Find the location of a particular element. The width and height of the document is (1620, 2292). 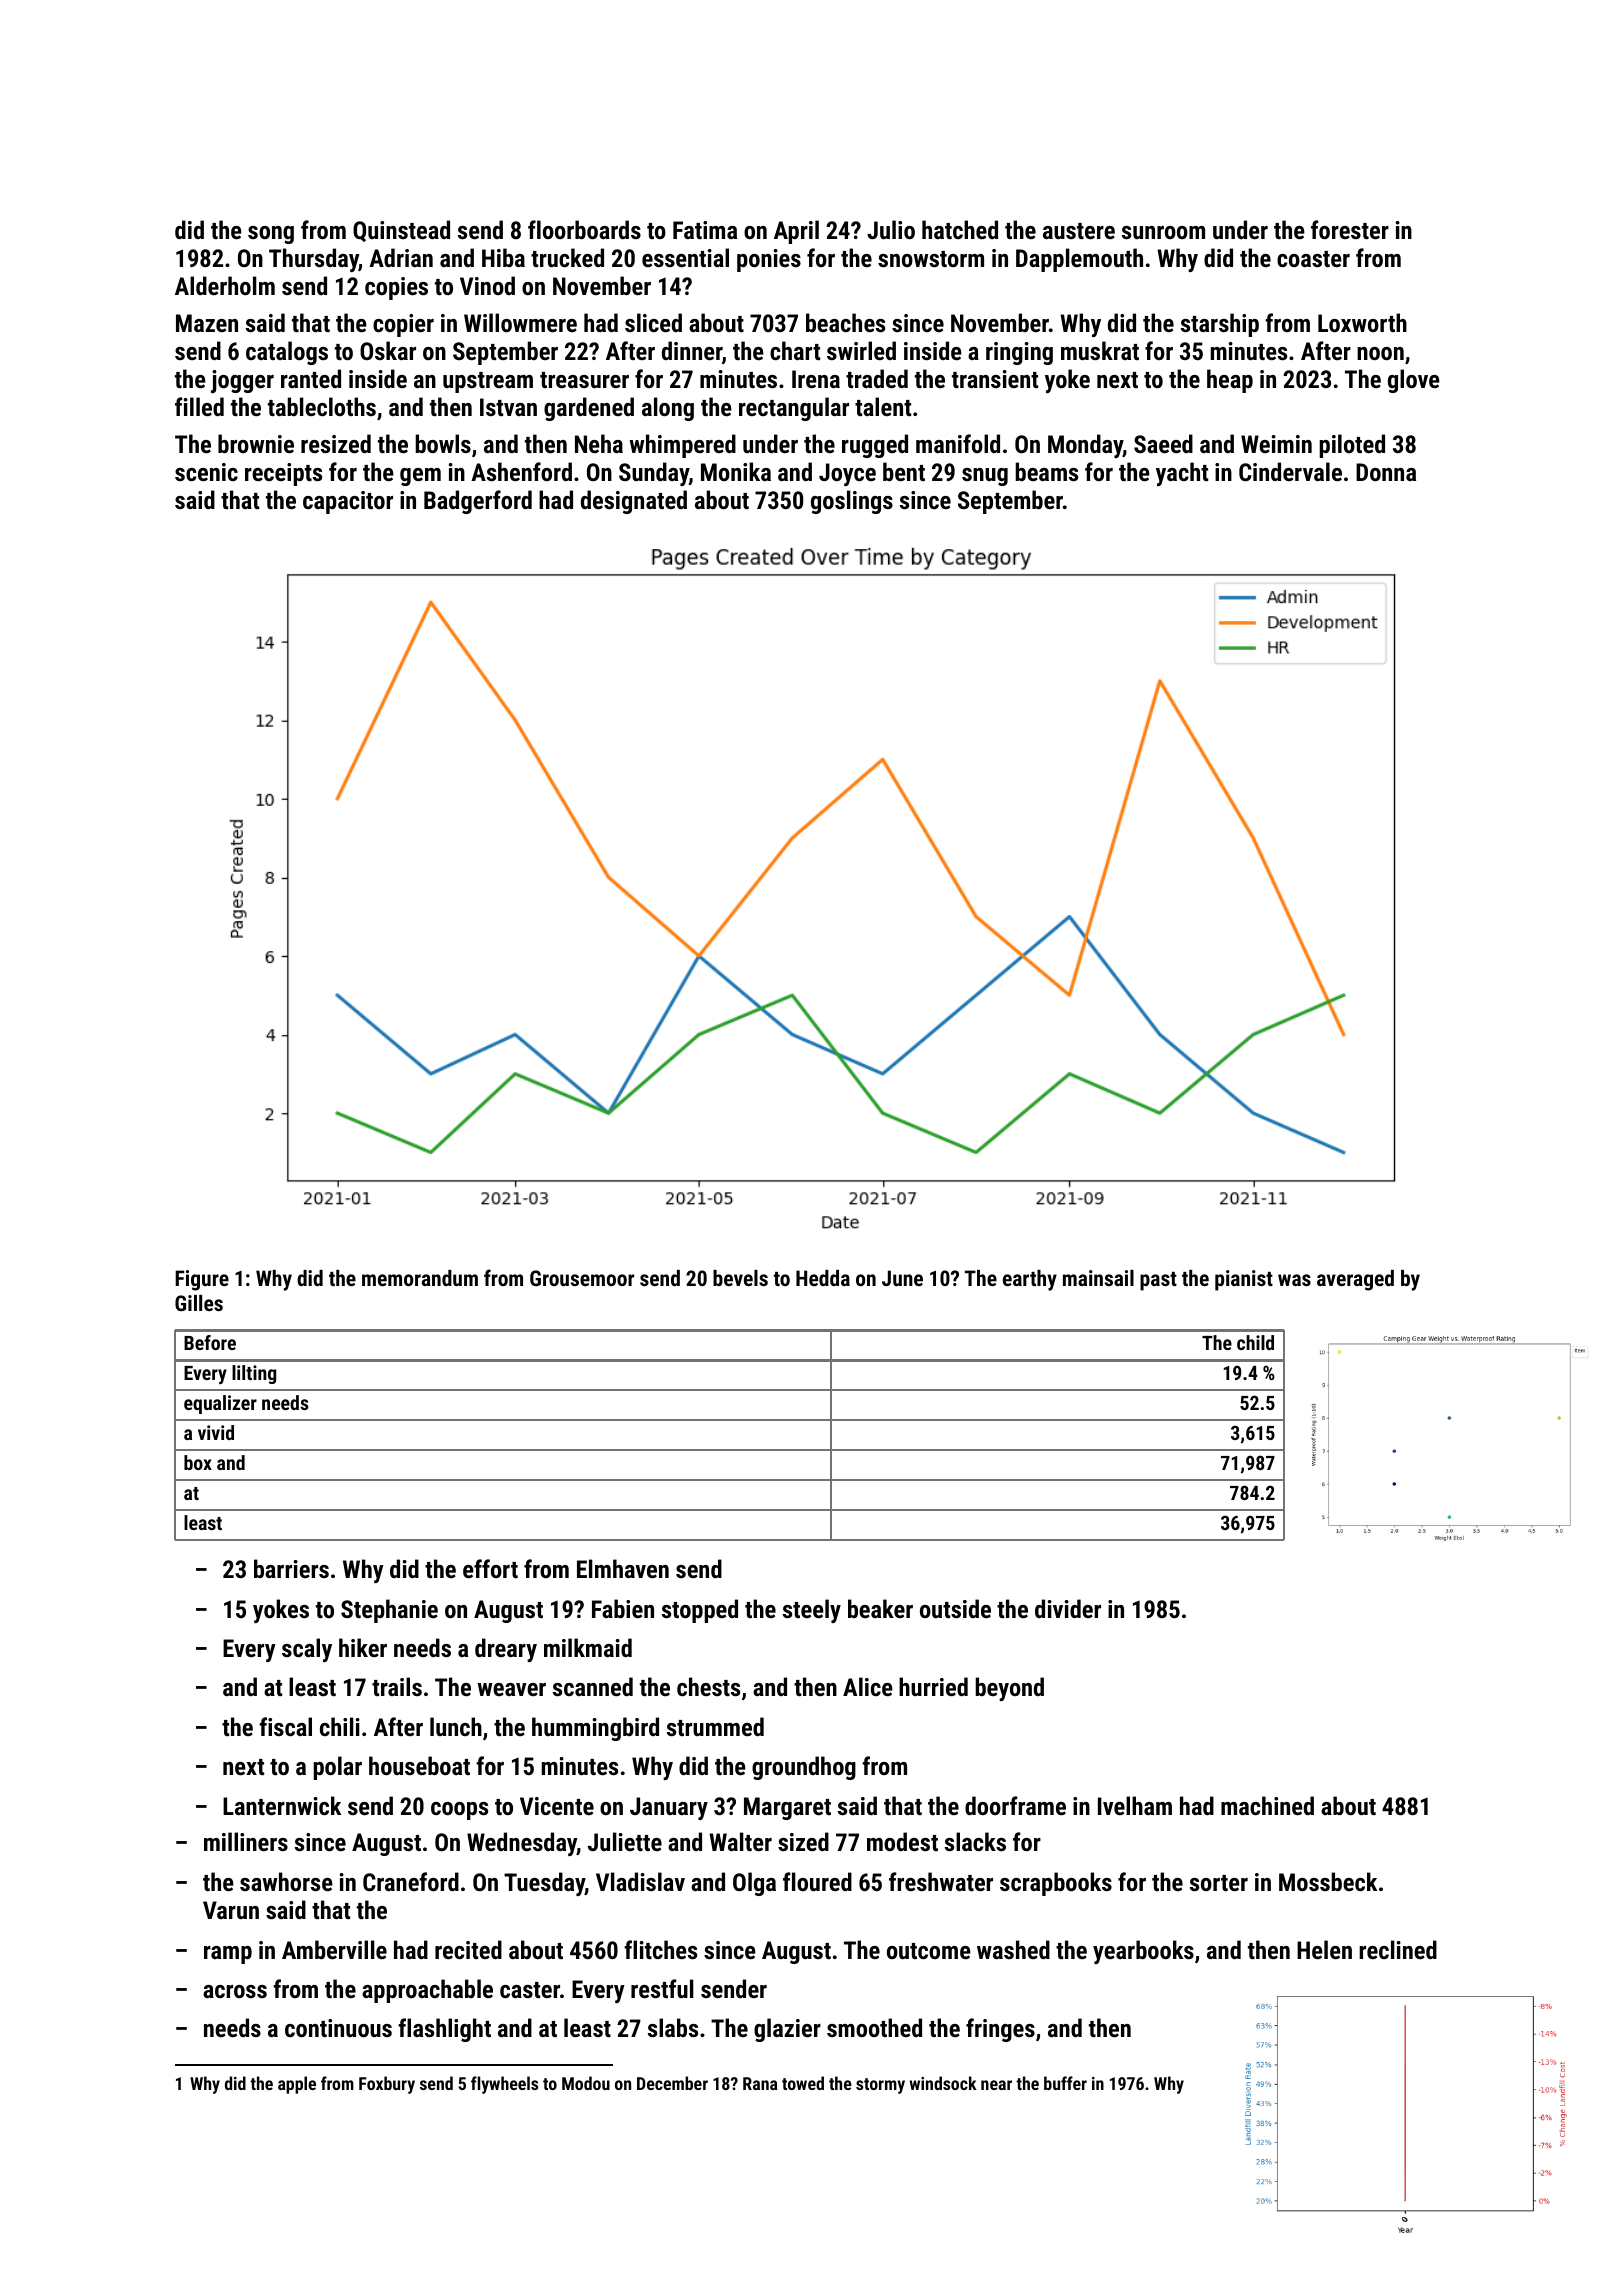

across is located at coordinates (235, 1991).
